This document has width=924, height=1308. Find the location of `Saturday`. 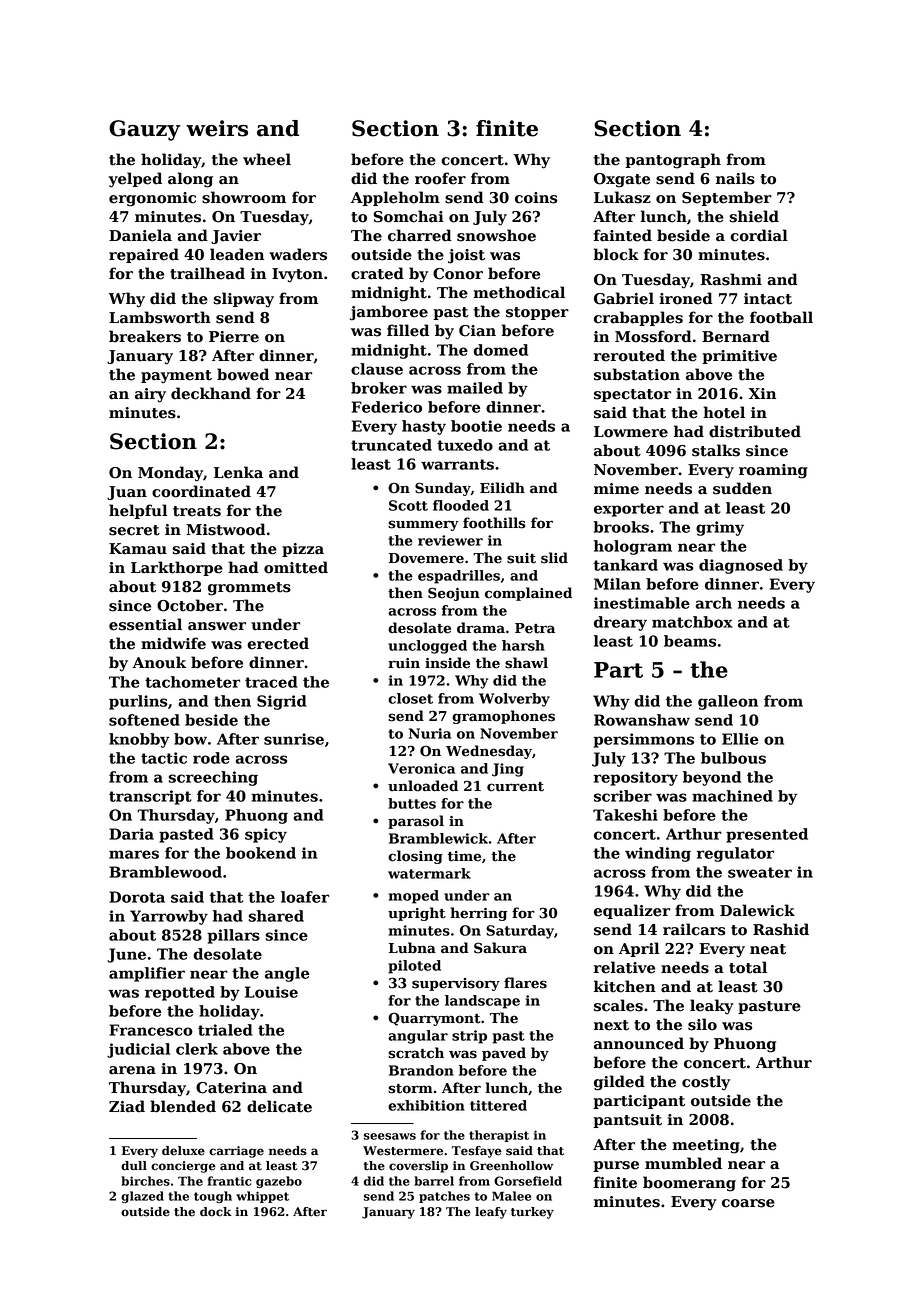

Saturday is located at coordinates (520, 932).
